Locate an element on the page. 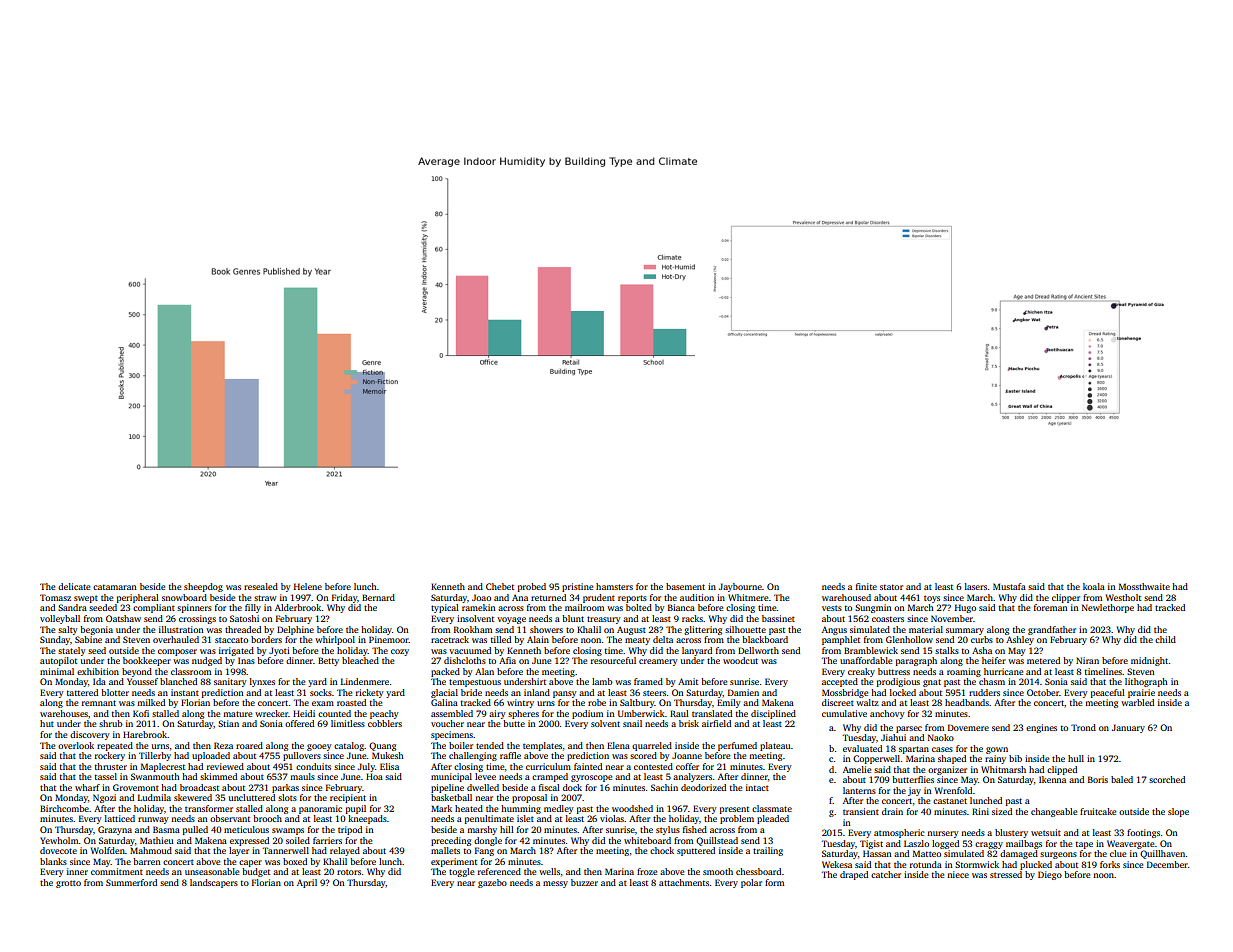  dwelled is located at coordinates (483, 787).
